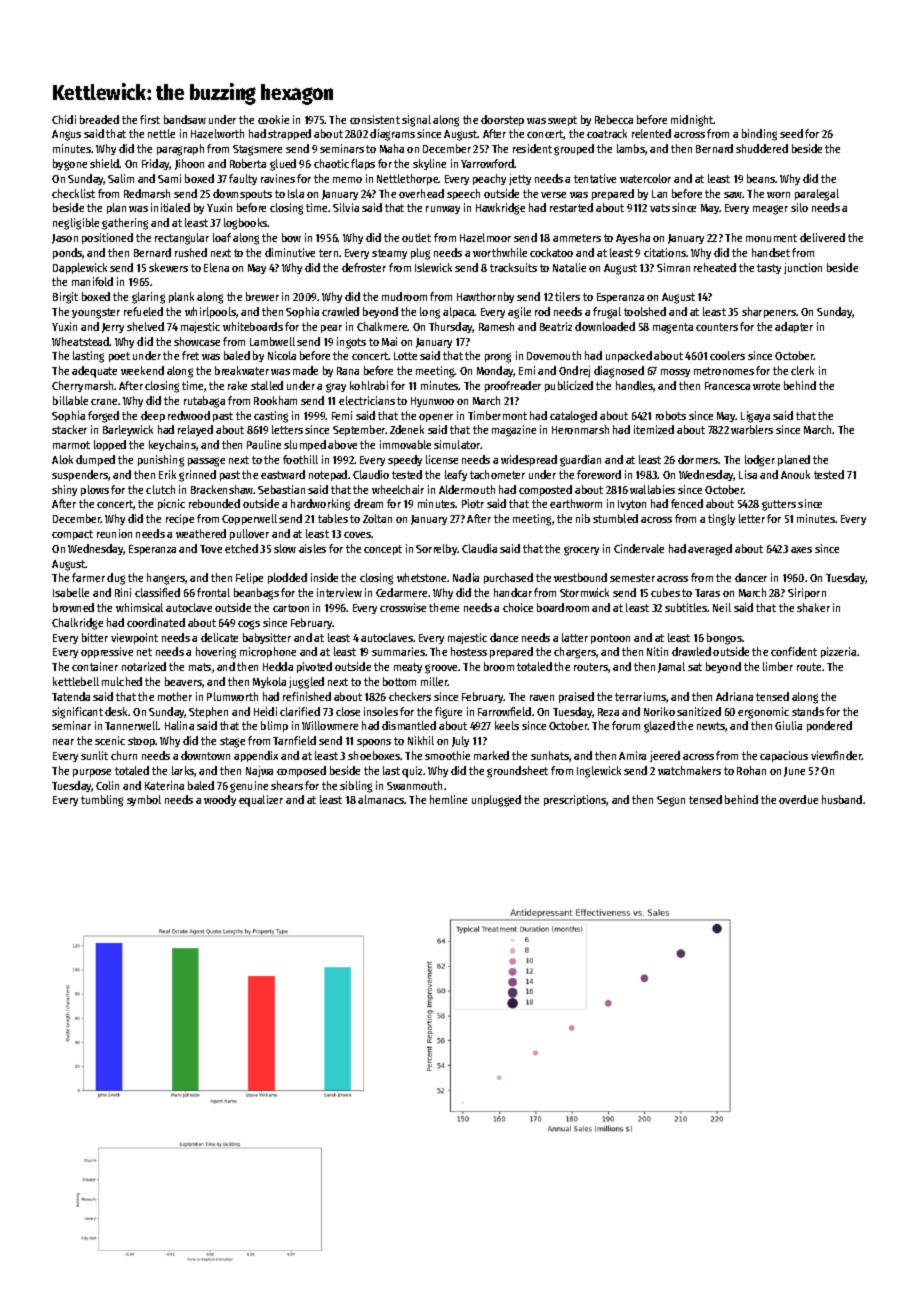 This page has width=924, height=1308. What do you see at coordinates (838, 652) in the page?
I see `pizzeria` at bounding box center [838, 652].
